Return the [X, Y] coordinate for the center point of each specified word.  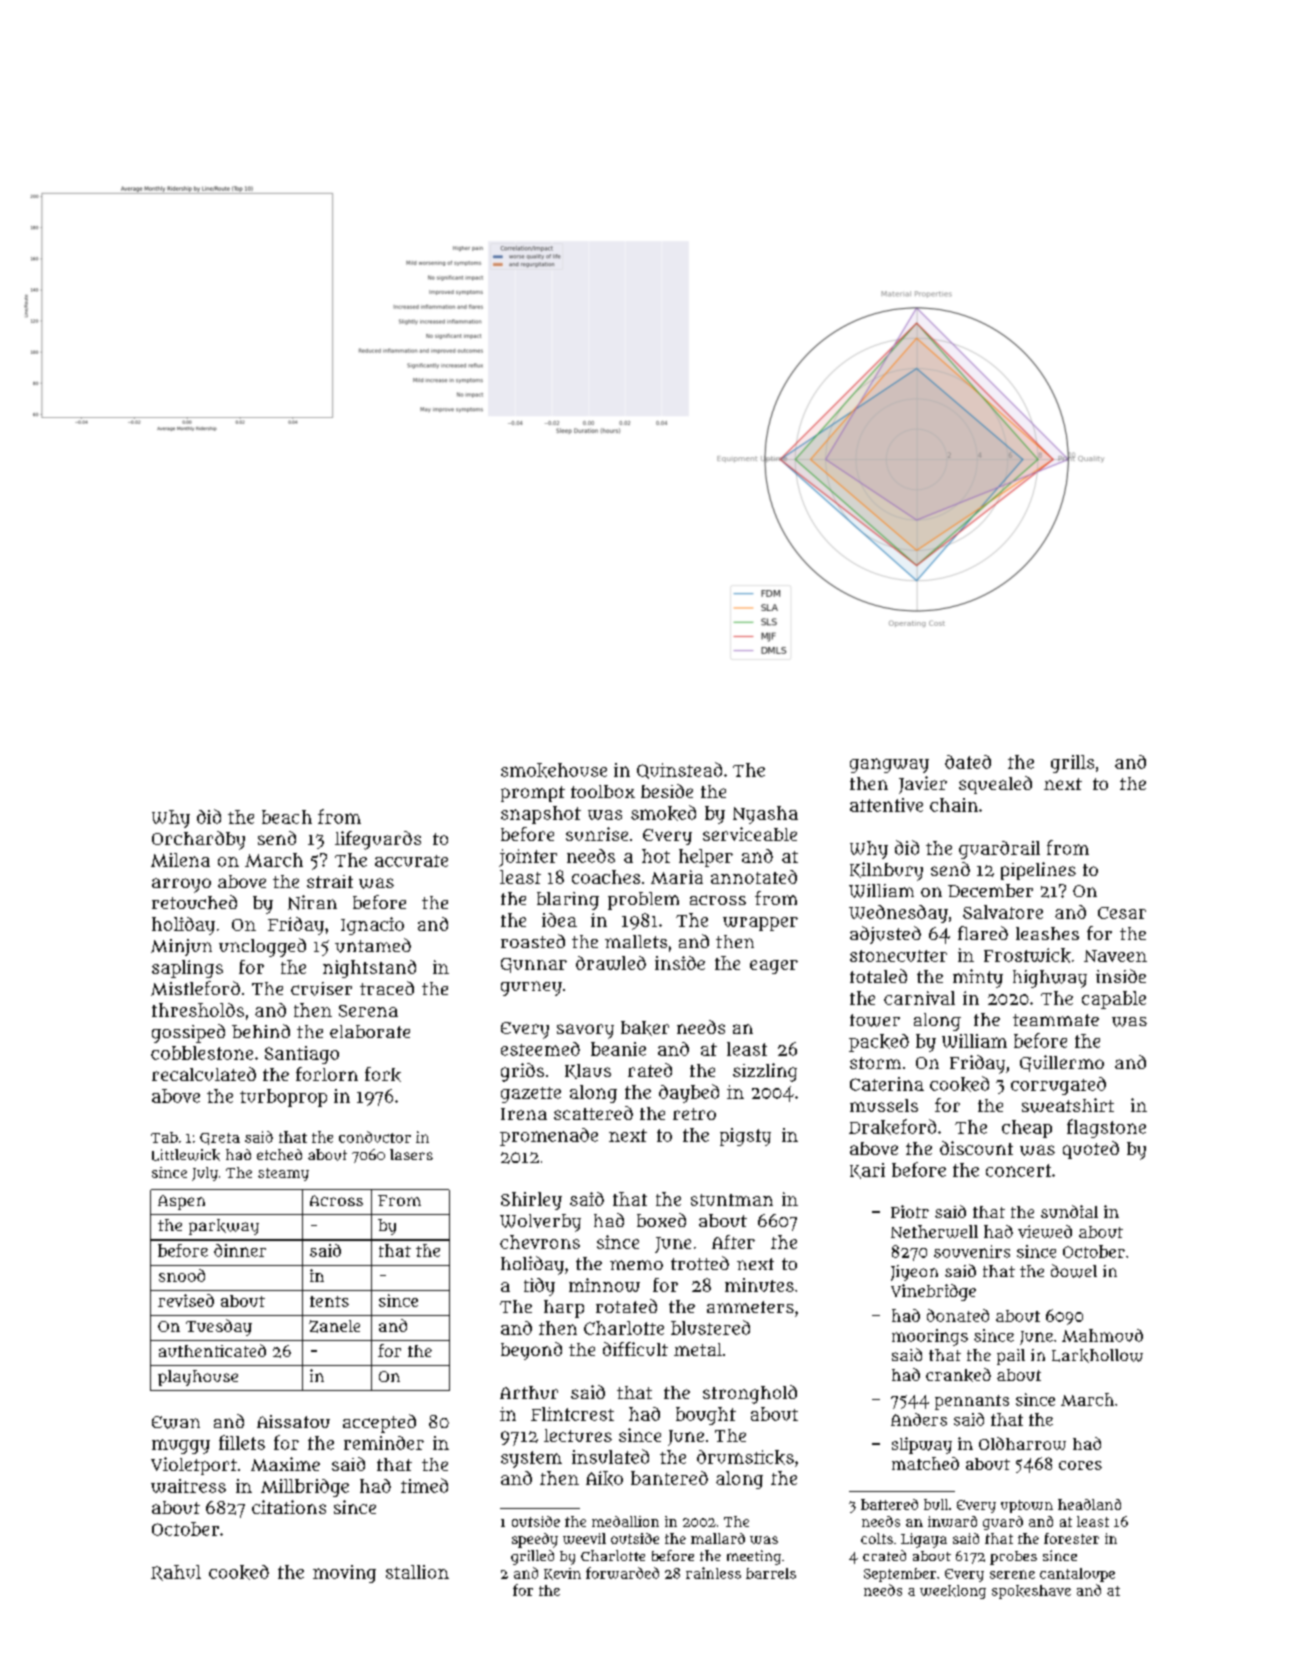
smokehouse [554, 770]
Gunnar [534, 965]
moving [344, 1574]
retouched [194, 902]
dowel [1074, 1271]
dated [968, 762]
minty [978, 978]
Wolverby [540, 1223]
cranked [958, 1375]
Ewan [176, 1422]
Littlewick [186, 1155]
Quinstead [679, 770]
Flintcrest [572, 1414]
